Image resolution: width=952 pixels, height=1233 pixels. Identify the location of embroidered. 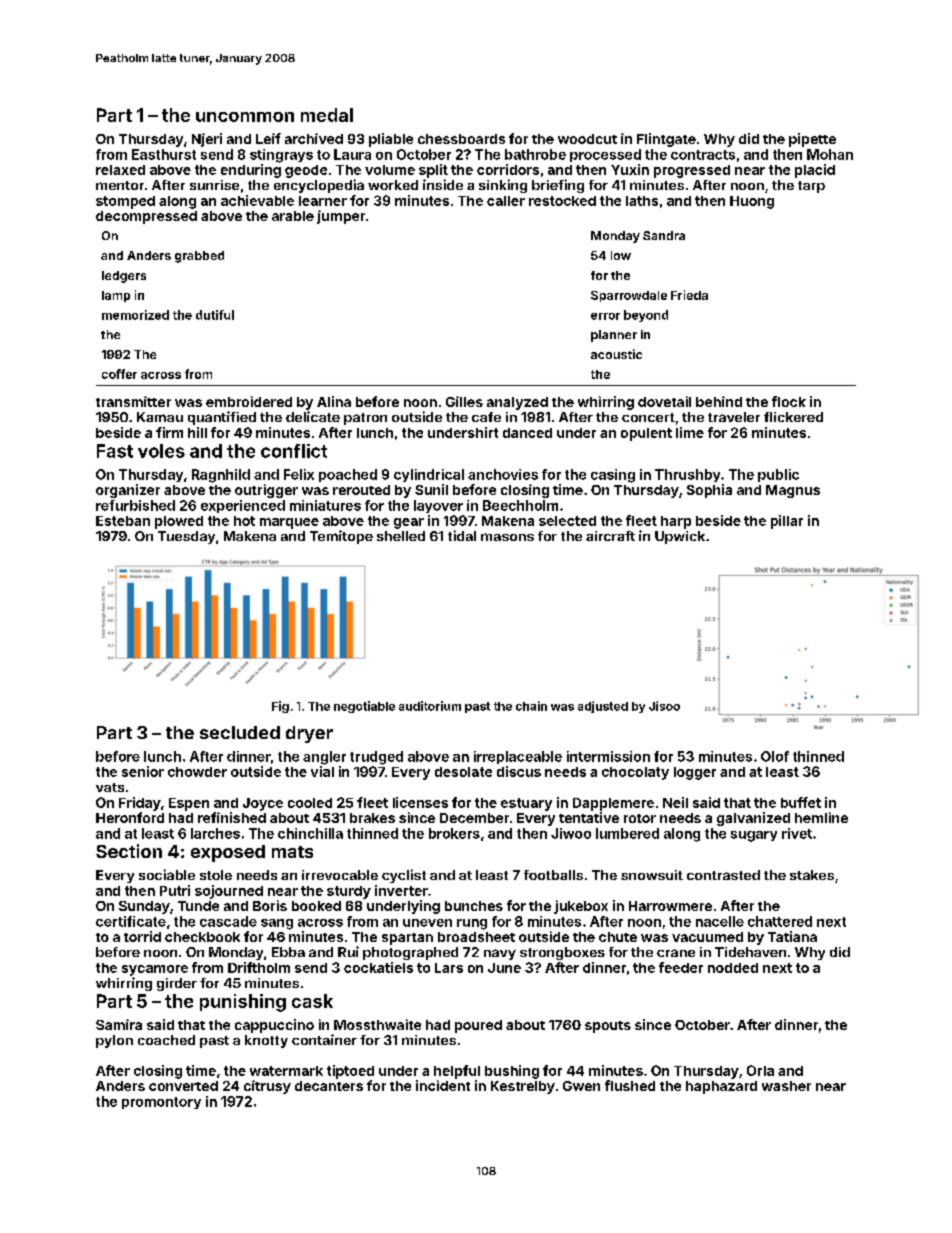
(249, 401).
